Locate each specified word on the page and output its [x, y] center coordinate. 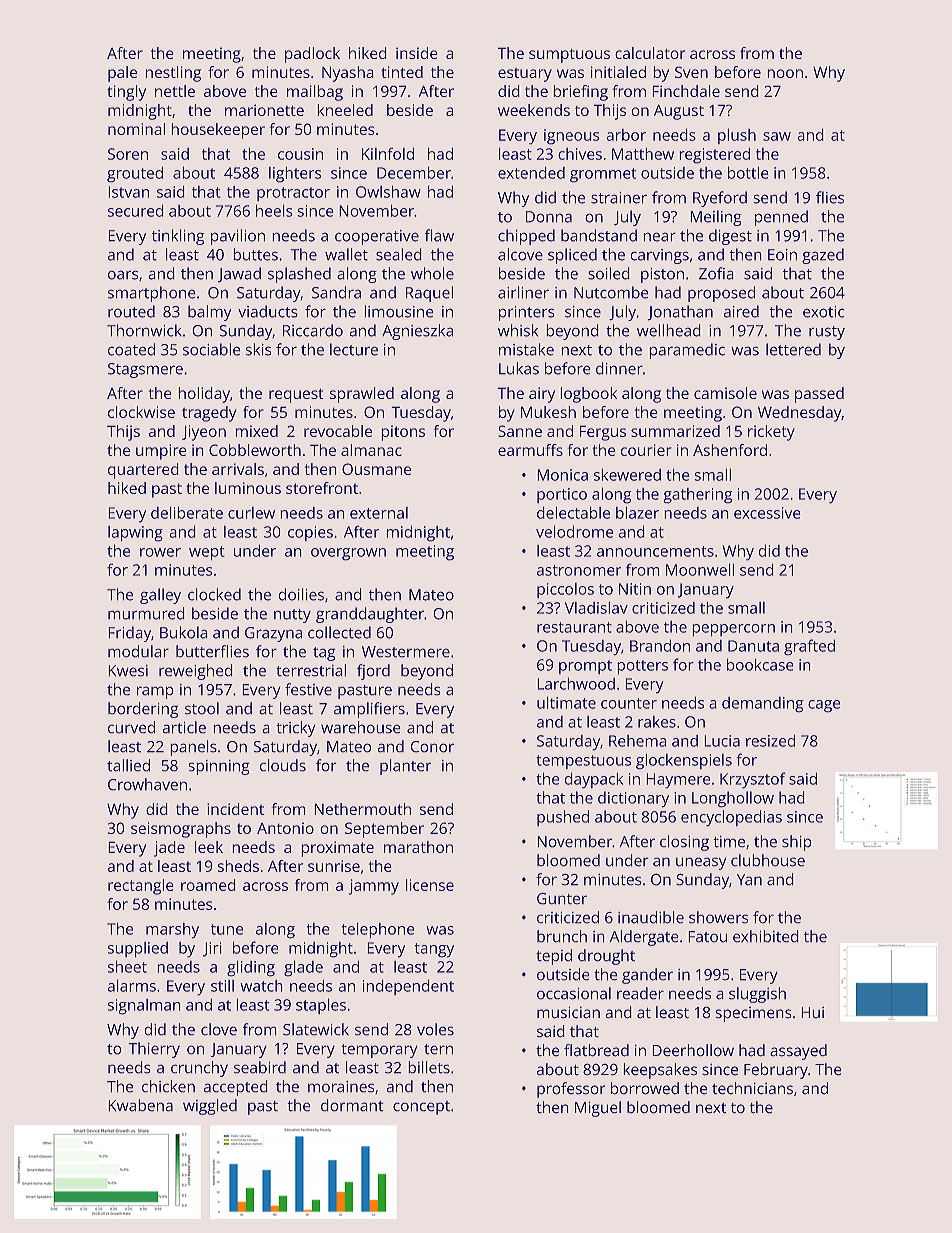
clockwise [141, 412]
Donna [549, 217]
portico [562, 495]
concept [421, 1108]
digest [730, 237]
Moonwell [700, 569]
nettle [175, 91]
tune [227, 929]
